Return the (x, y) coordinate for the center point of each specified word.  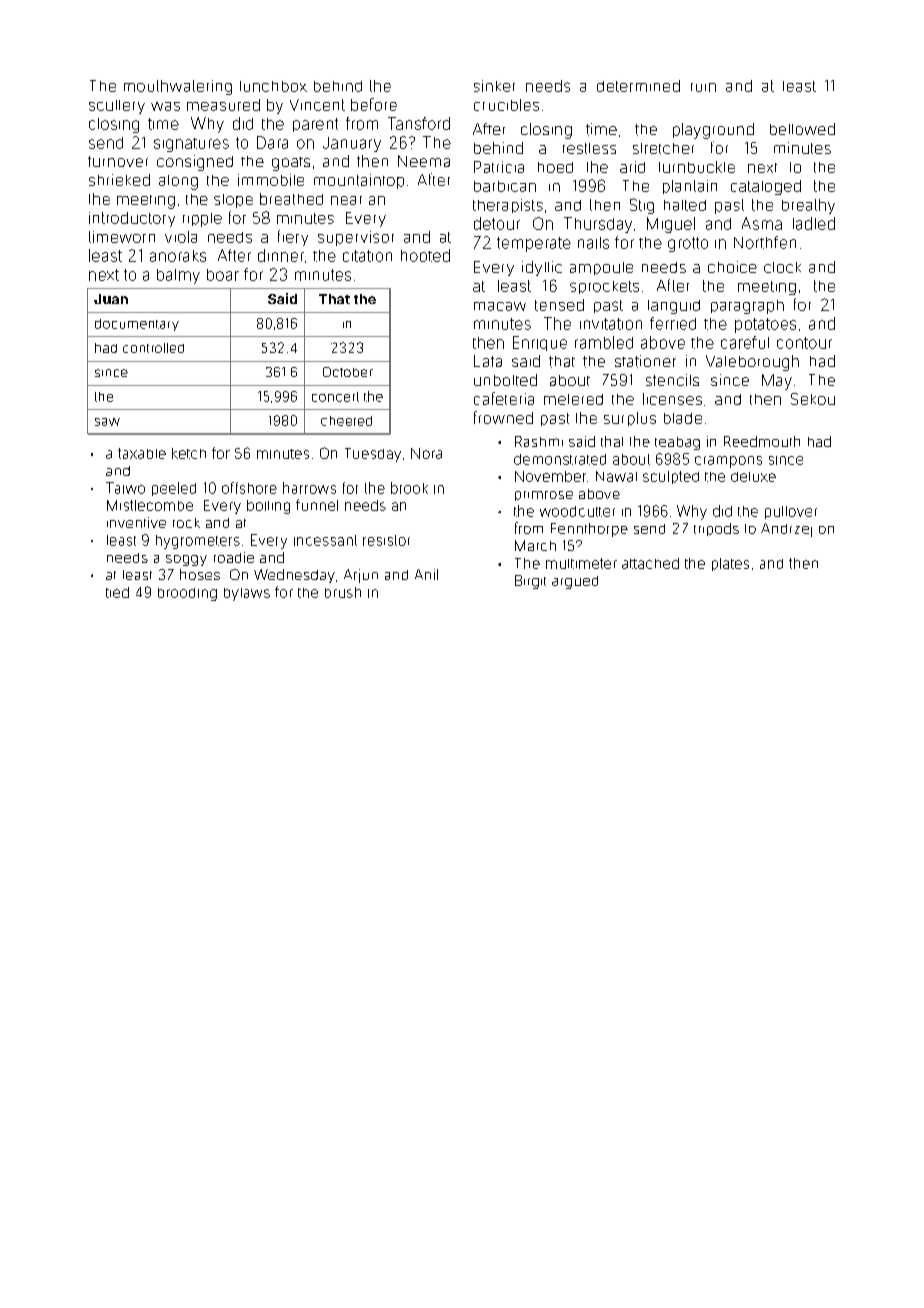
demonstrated (560, 459)
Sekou (813, 399)
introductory (132, 219)
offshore (249, 488)
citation (367, 256)
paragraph (747, 307)
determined (638, 86)
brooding (187, 594)
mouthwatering (178, 87)
